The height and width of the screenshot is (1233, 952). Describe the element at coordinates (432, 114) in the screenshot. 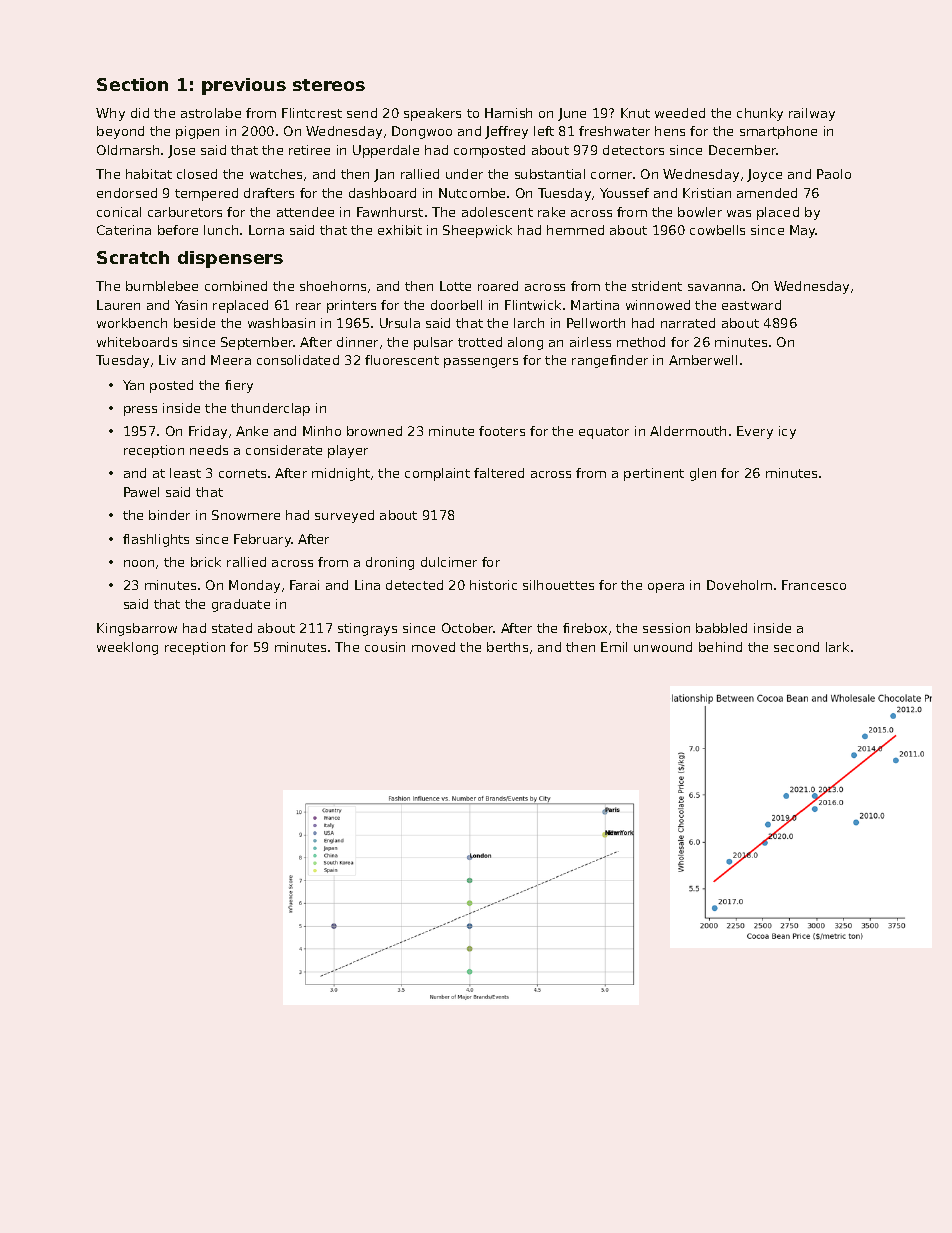

I see `speakers` at that location.
